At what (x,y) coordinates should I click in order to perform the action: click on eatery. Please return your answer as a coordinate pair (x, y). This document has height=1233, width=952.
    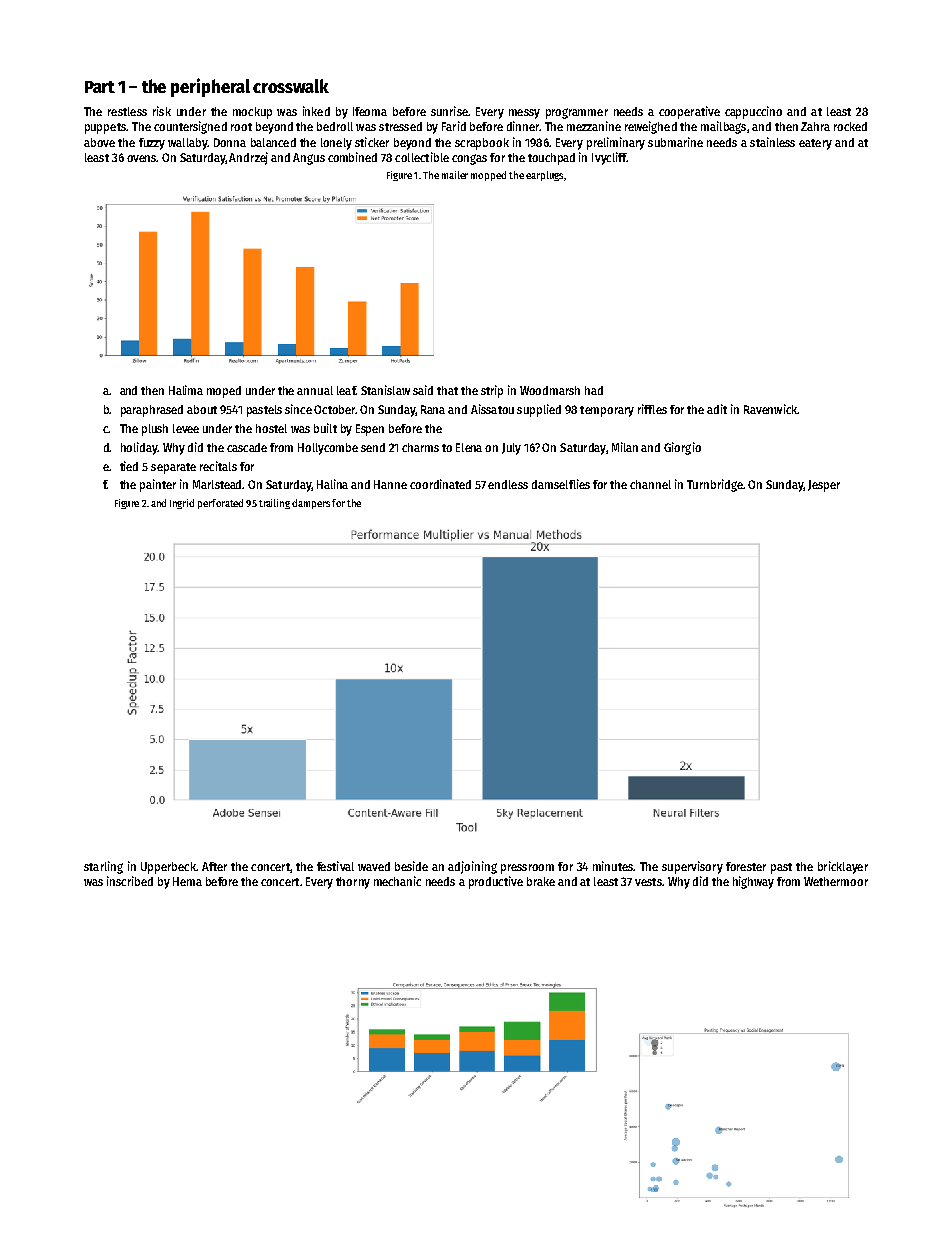
    Looking at the image, I should click on (815, 144).
